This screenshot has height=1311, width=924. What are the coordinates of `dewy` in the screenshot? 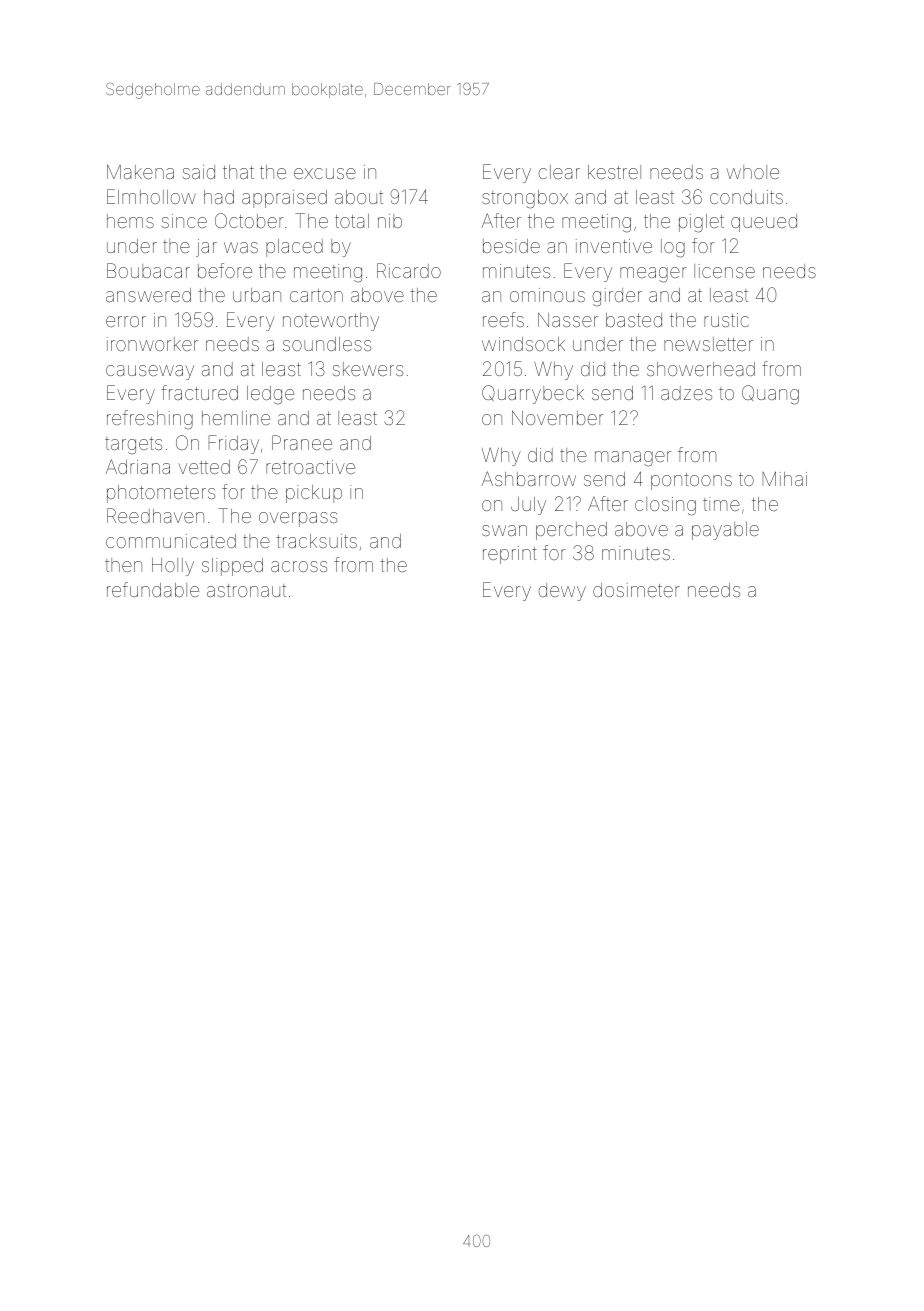 It's located at (562, 592).
